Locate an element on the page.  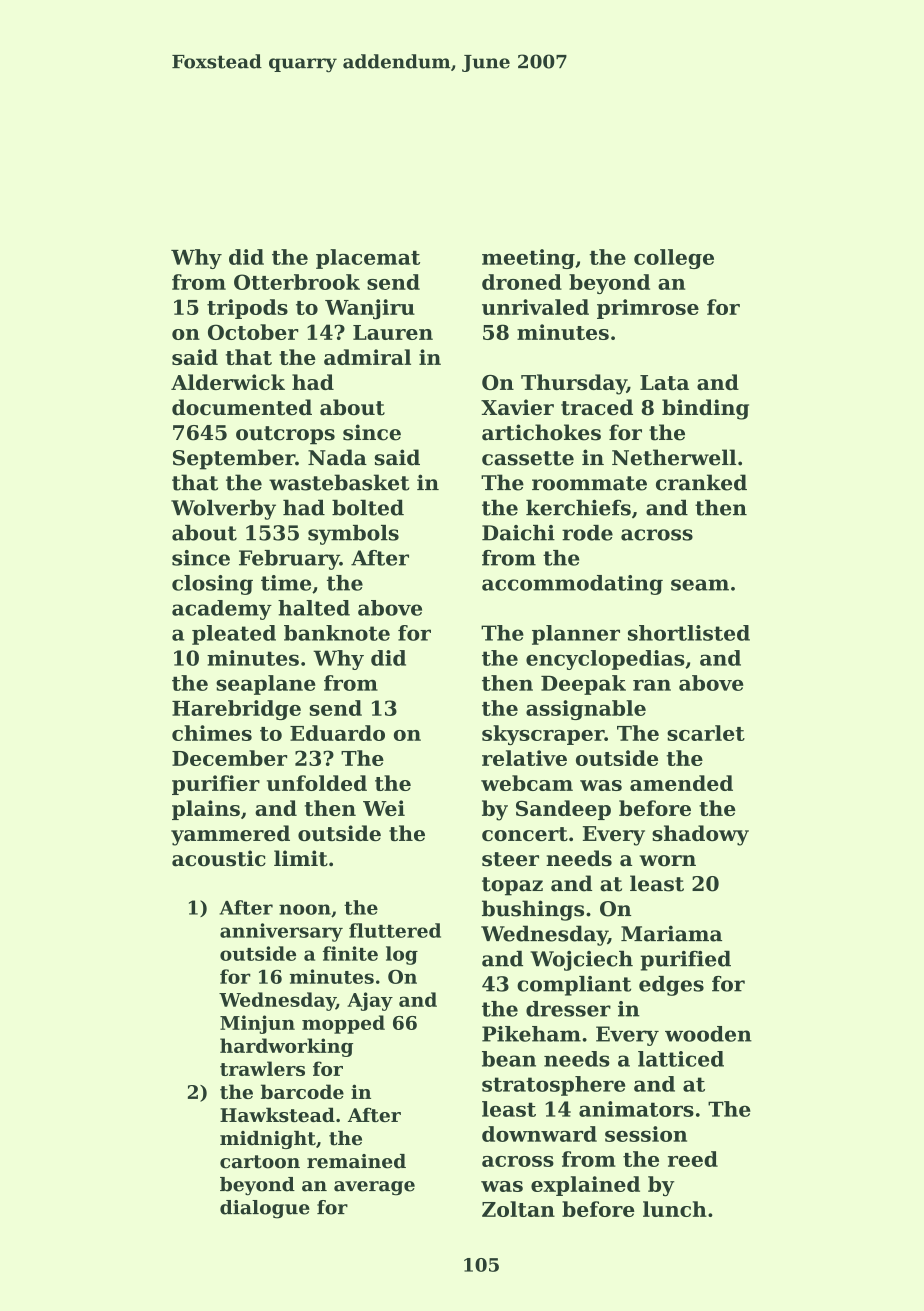
Wolverby is located at coordinates (223, 509).
